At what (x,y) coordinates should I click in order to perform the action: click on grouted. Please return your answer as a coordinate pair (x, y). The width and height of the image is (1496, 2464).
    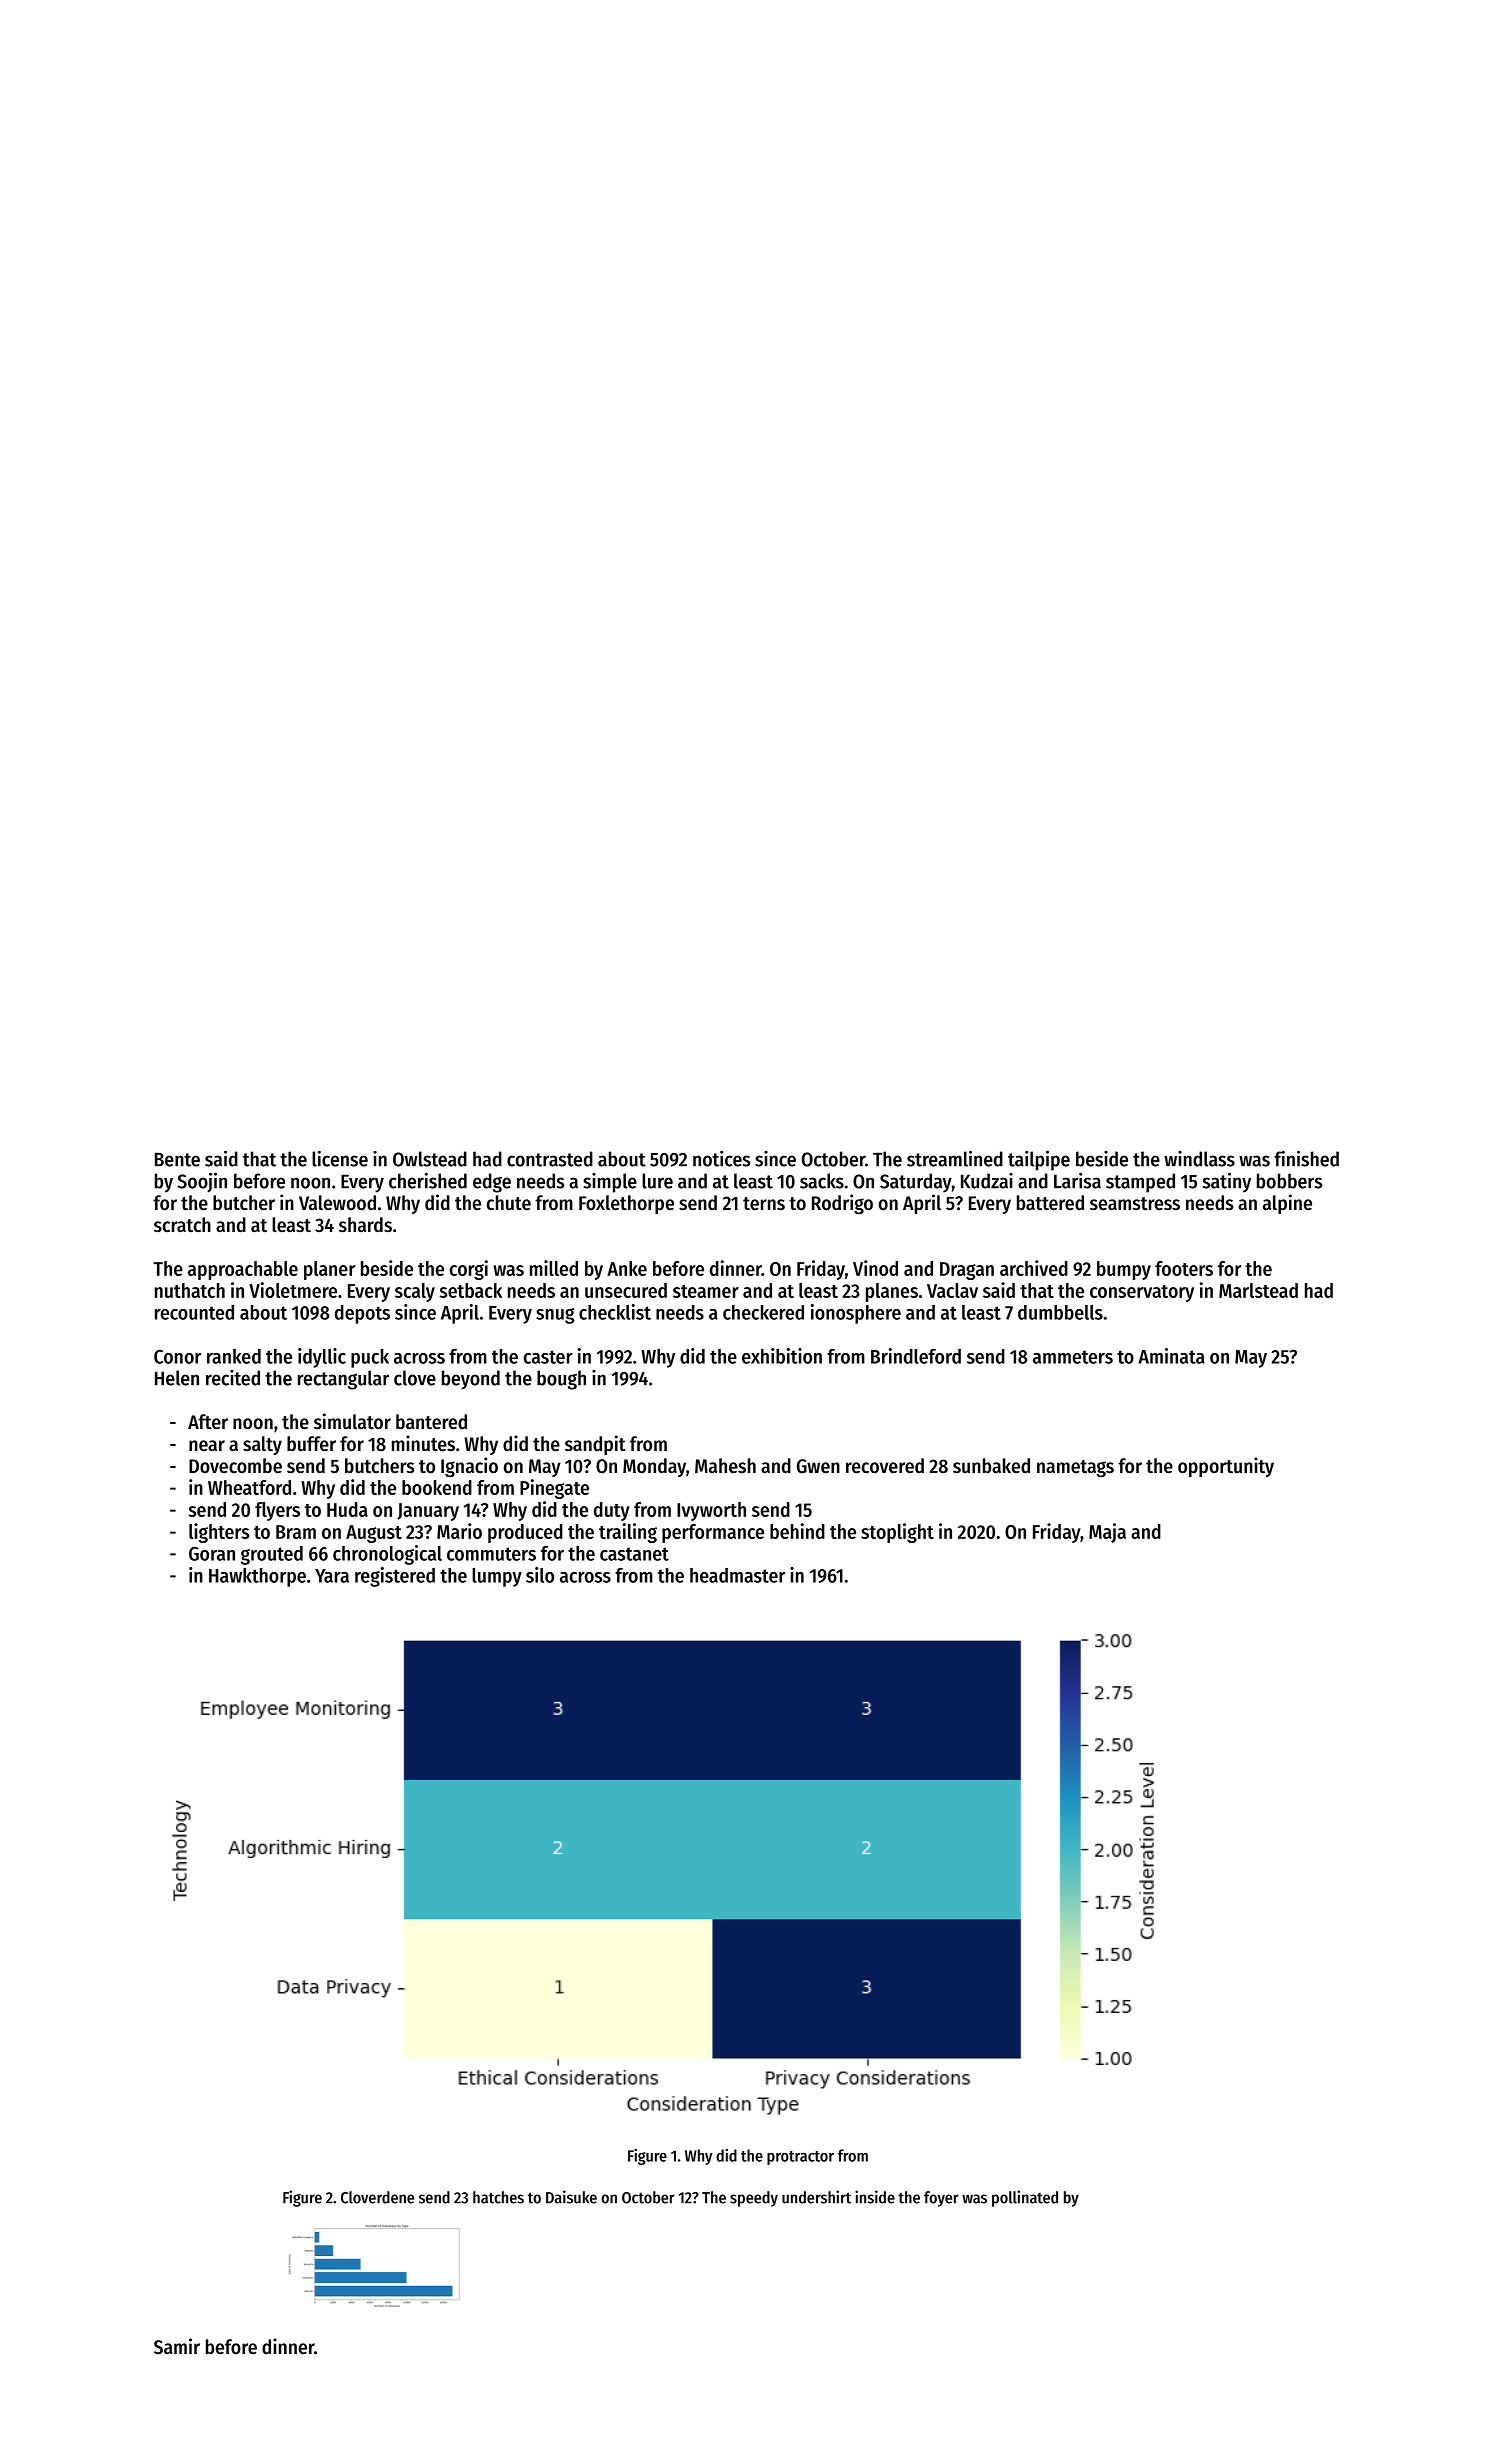
    Looking at the image, I should click on (272, 1555).
